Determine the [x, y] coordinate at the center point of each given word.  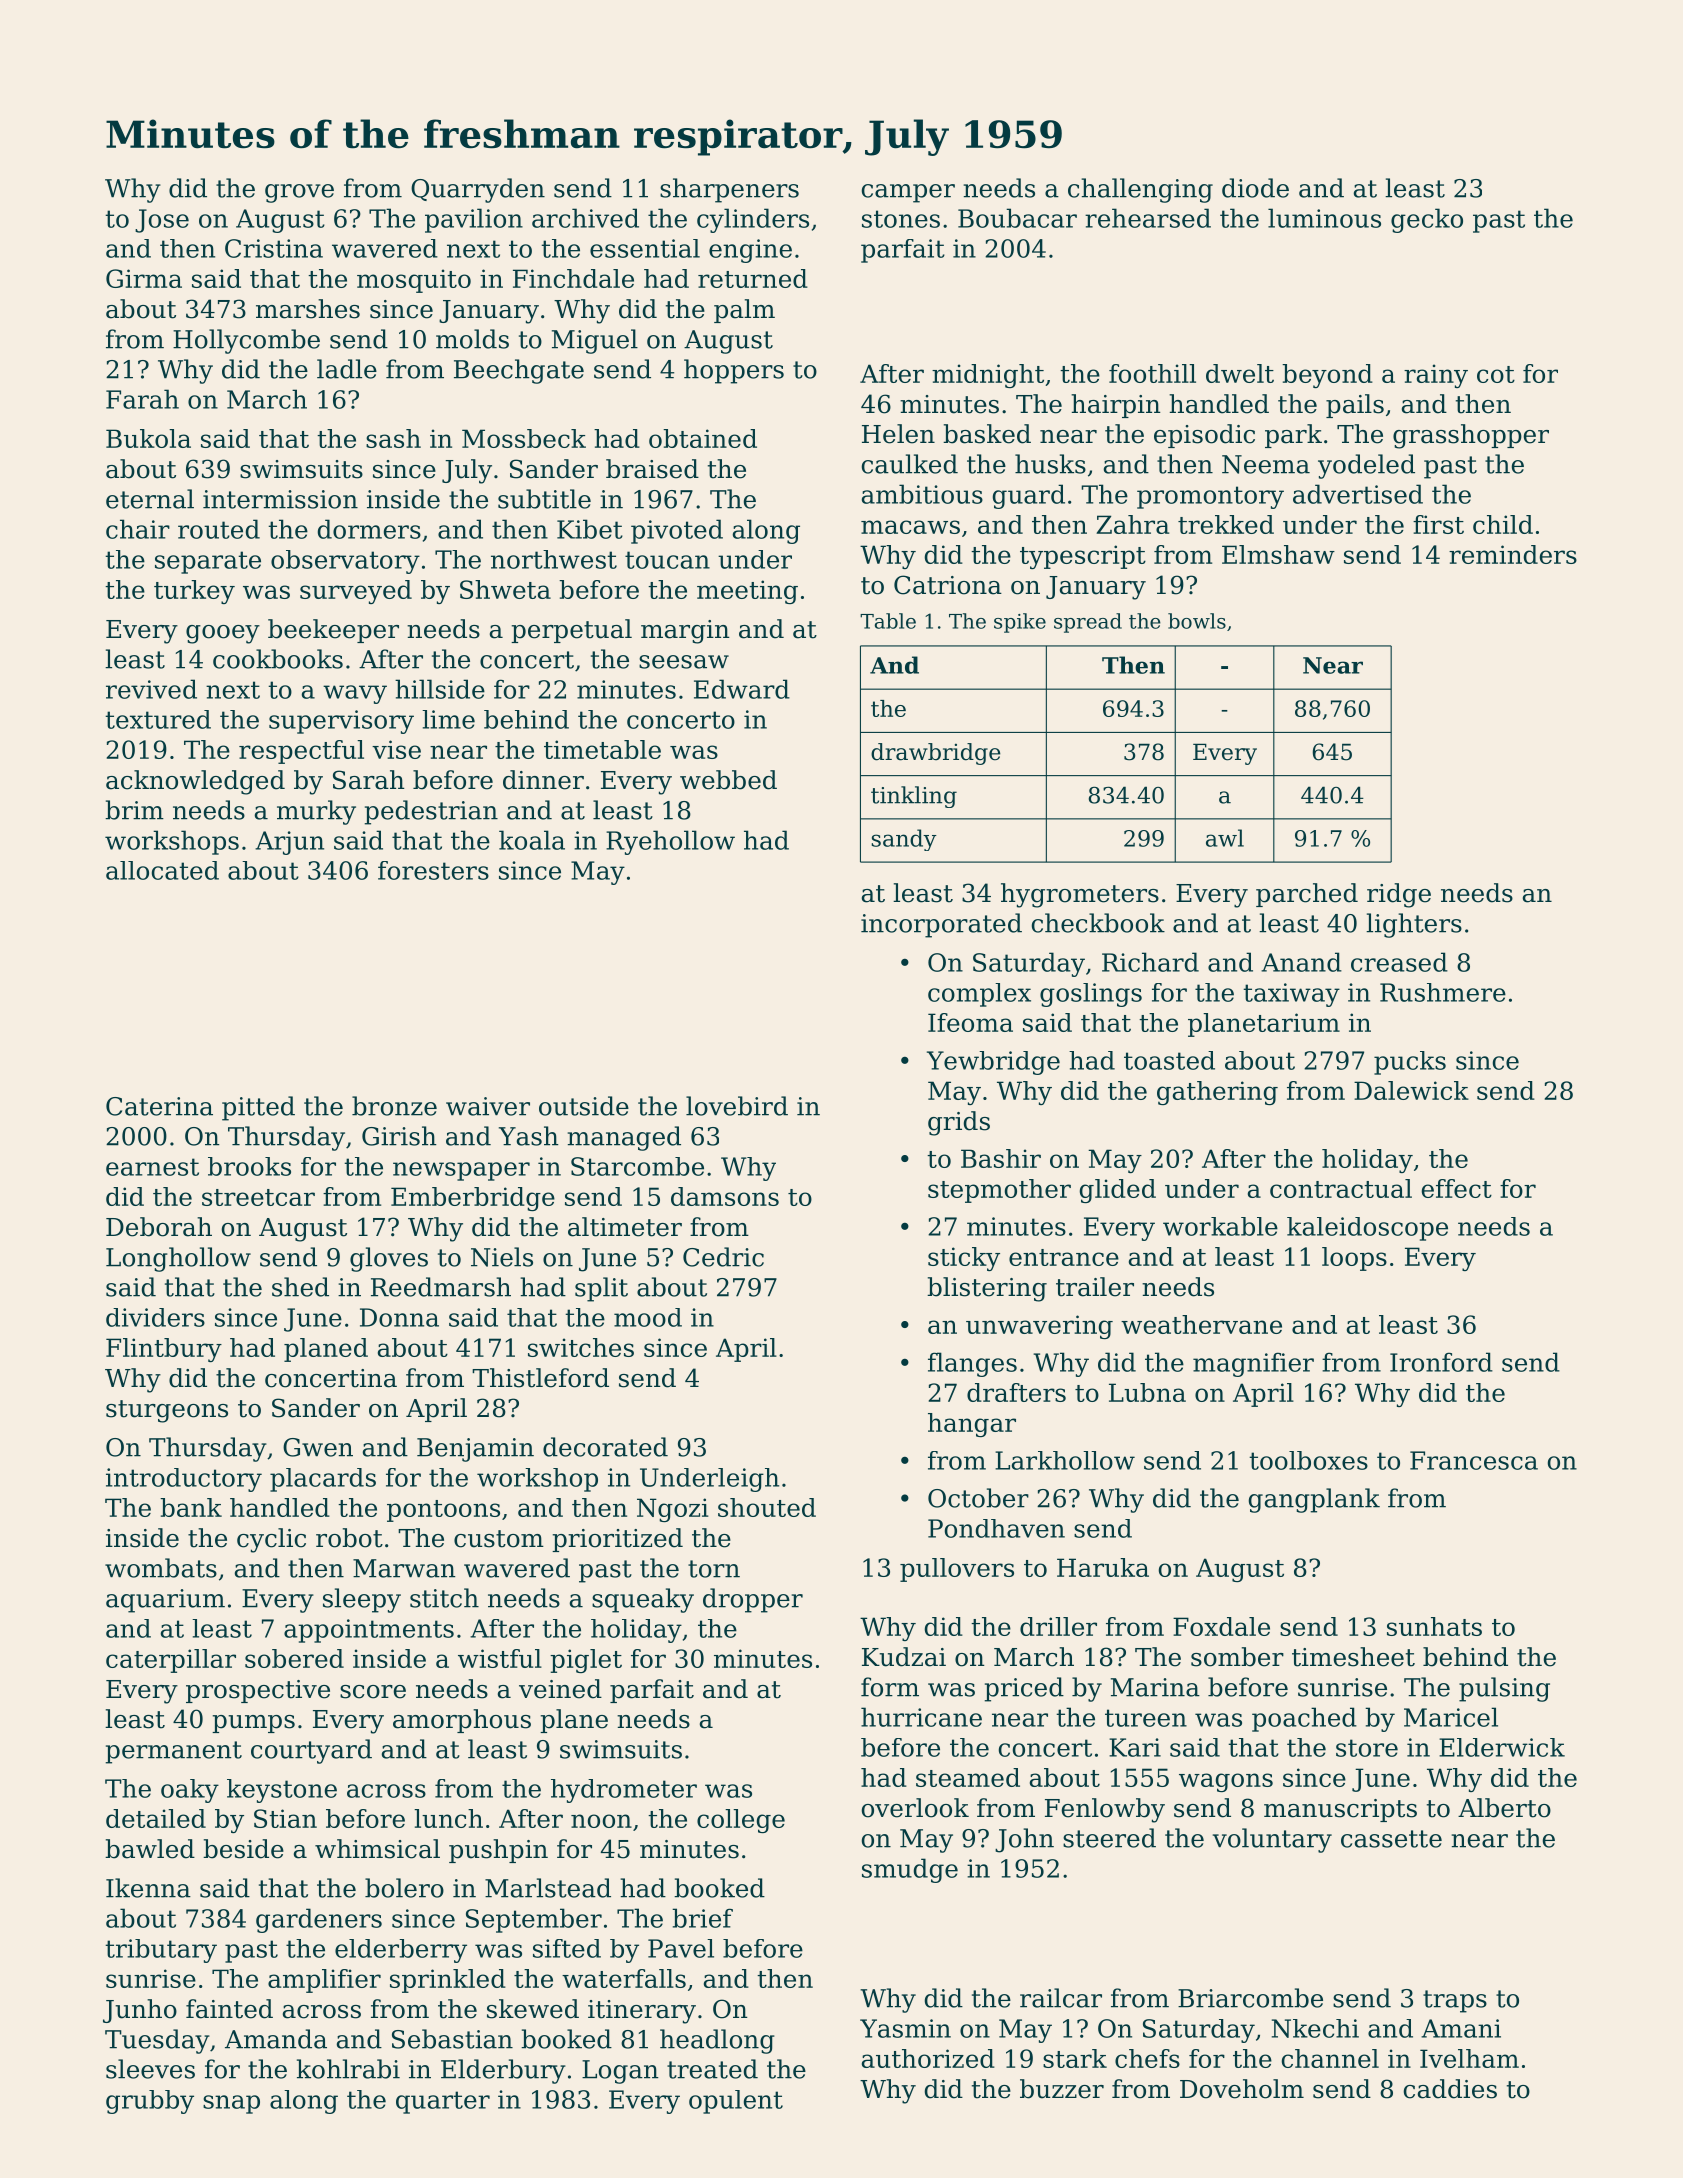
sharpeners [729, 190]
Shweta [505, 589]
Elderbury [503, 2071]
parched [1307, 895]
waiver [488, 1106]
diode [1255, 188]
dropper [753, 1600]
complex [979, 995]
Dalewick [1411, 1090]
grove [299, 193]
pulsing [1504, 1689]
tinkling [914, 797]
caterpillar [171, 1661]
